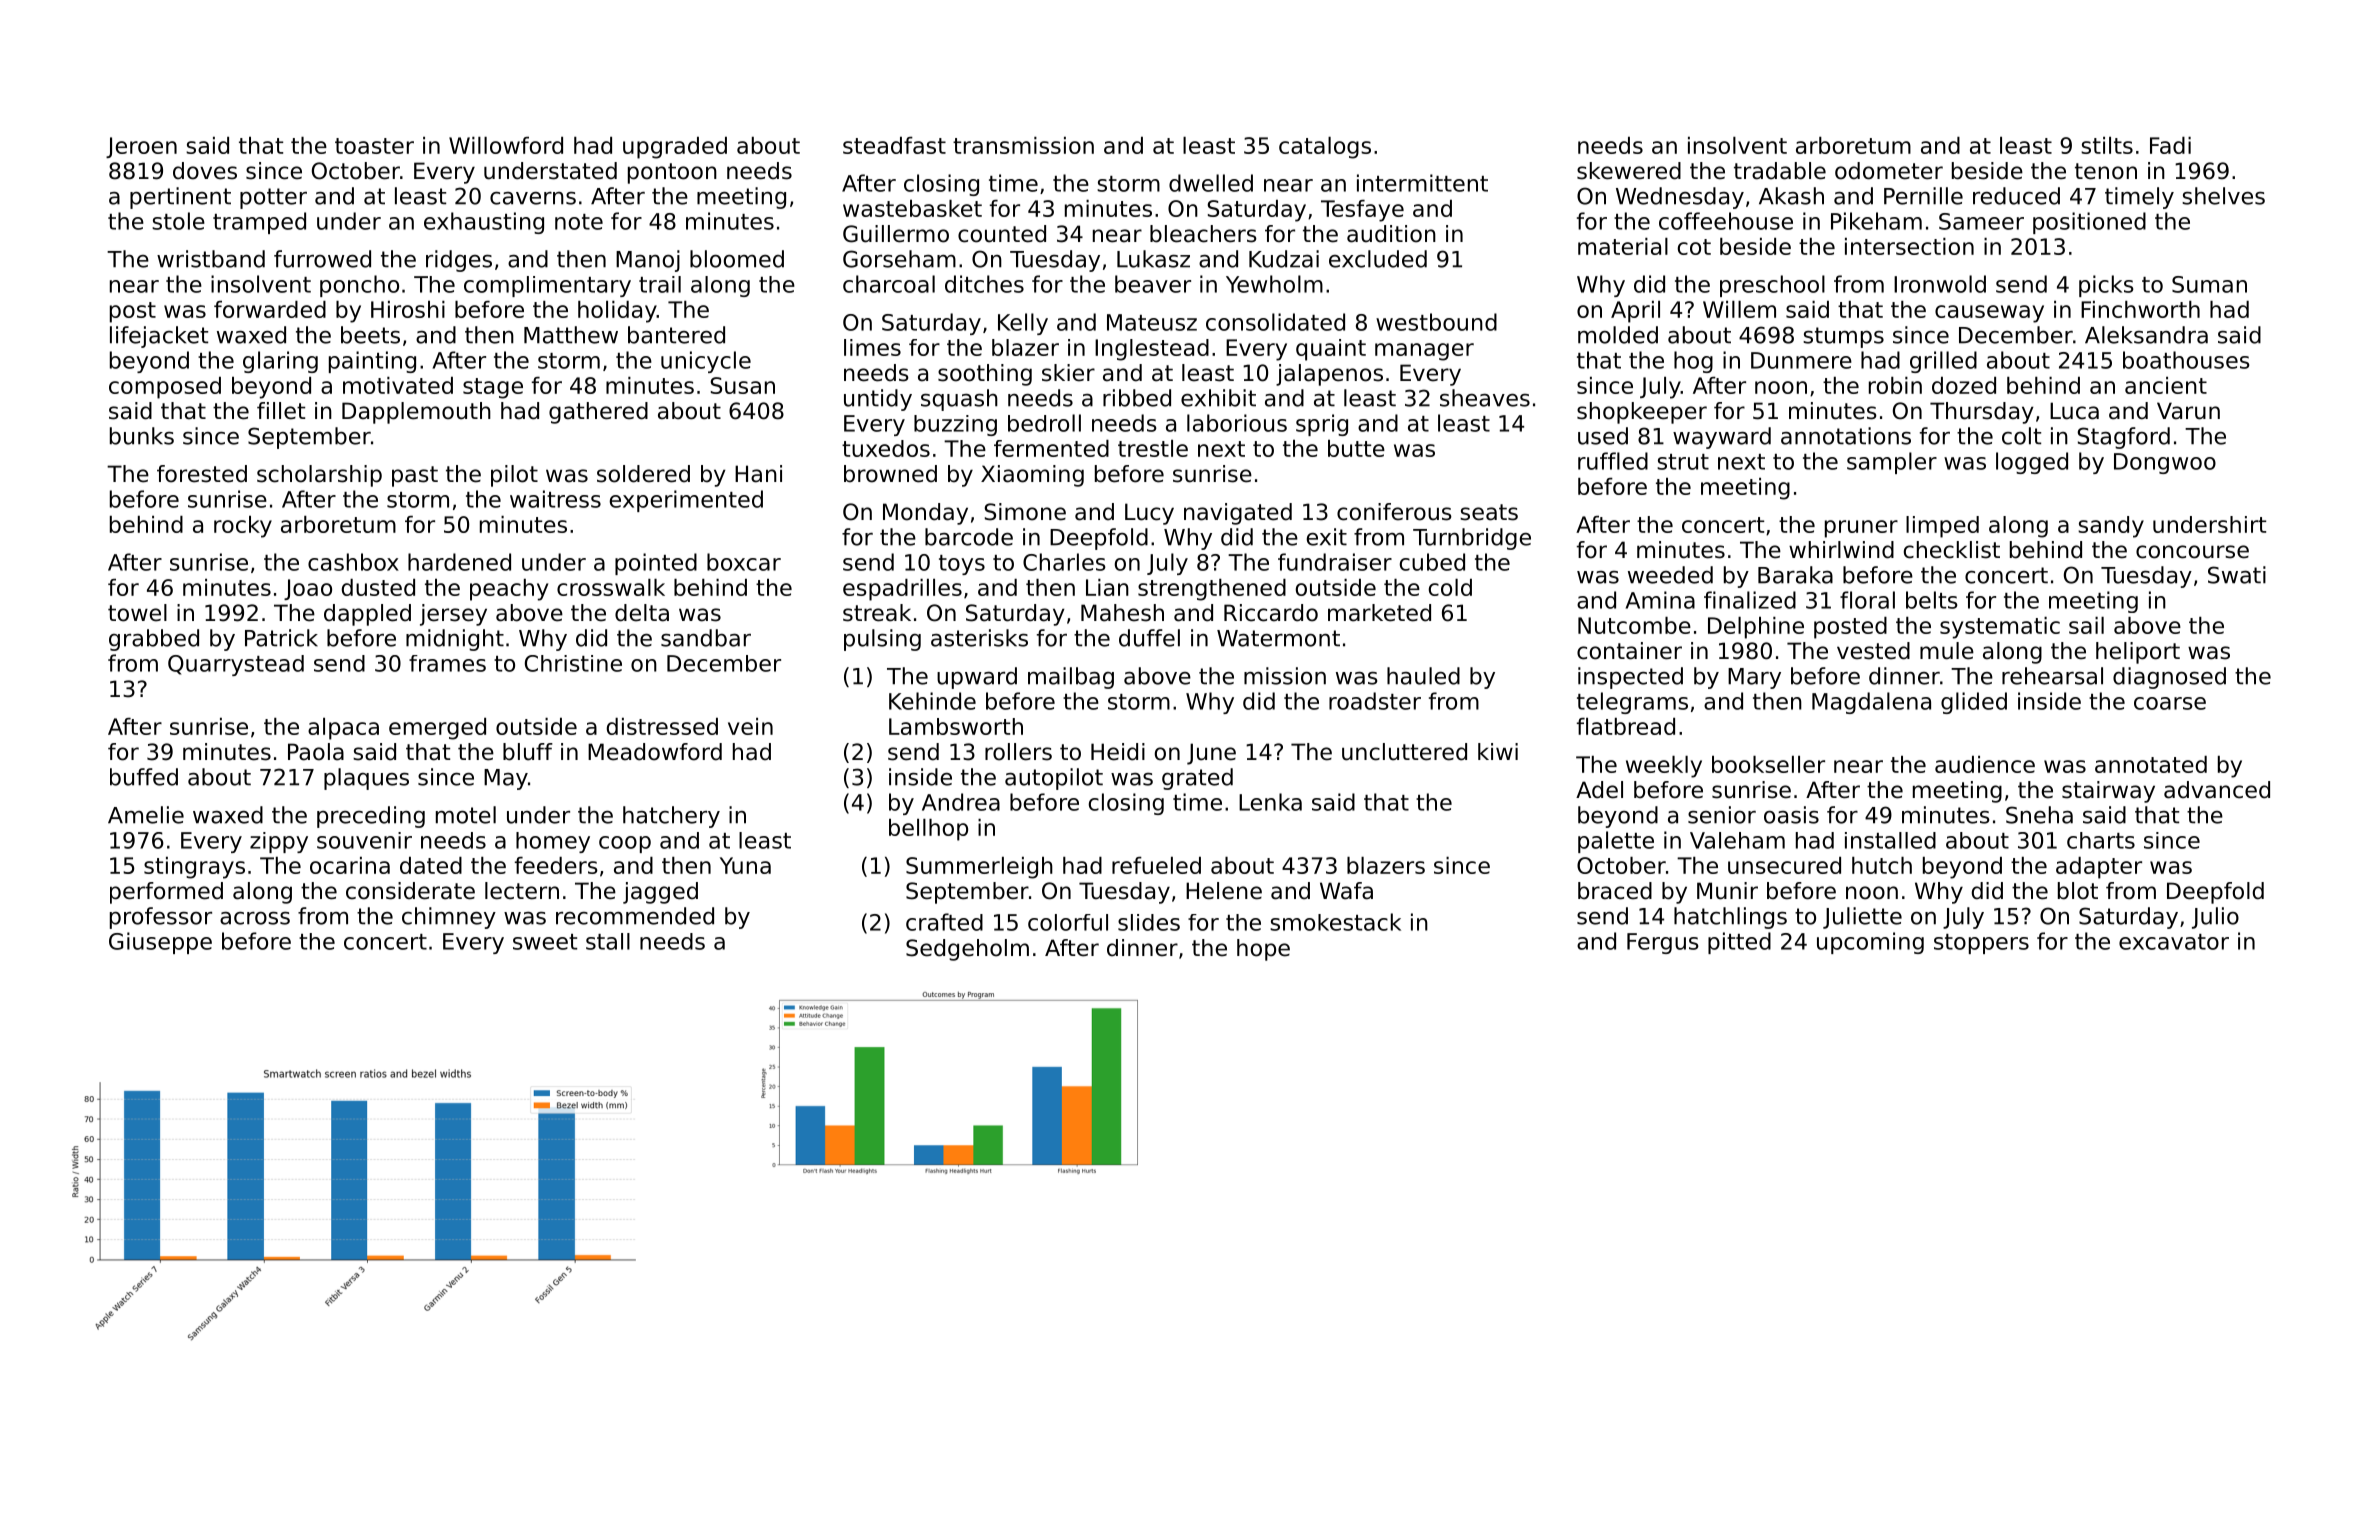 The width and height of the screenshot is (2380, 1540). Describe the element at coordinates (1843, 337) in the screenshot. I see `stumps` at that location.
